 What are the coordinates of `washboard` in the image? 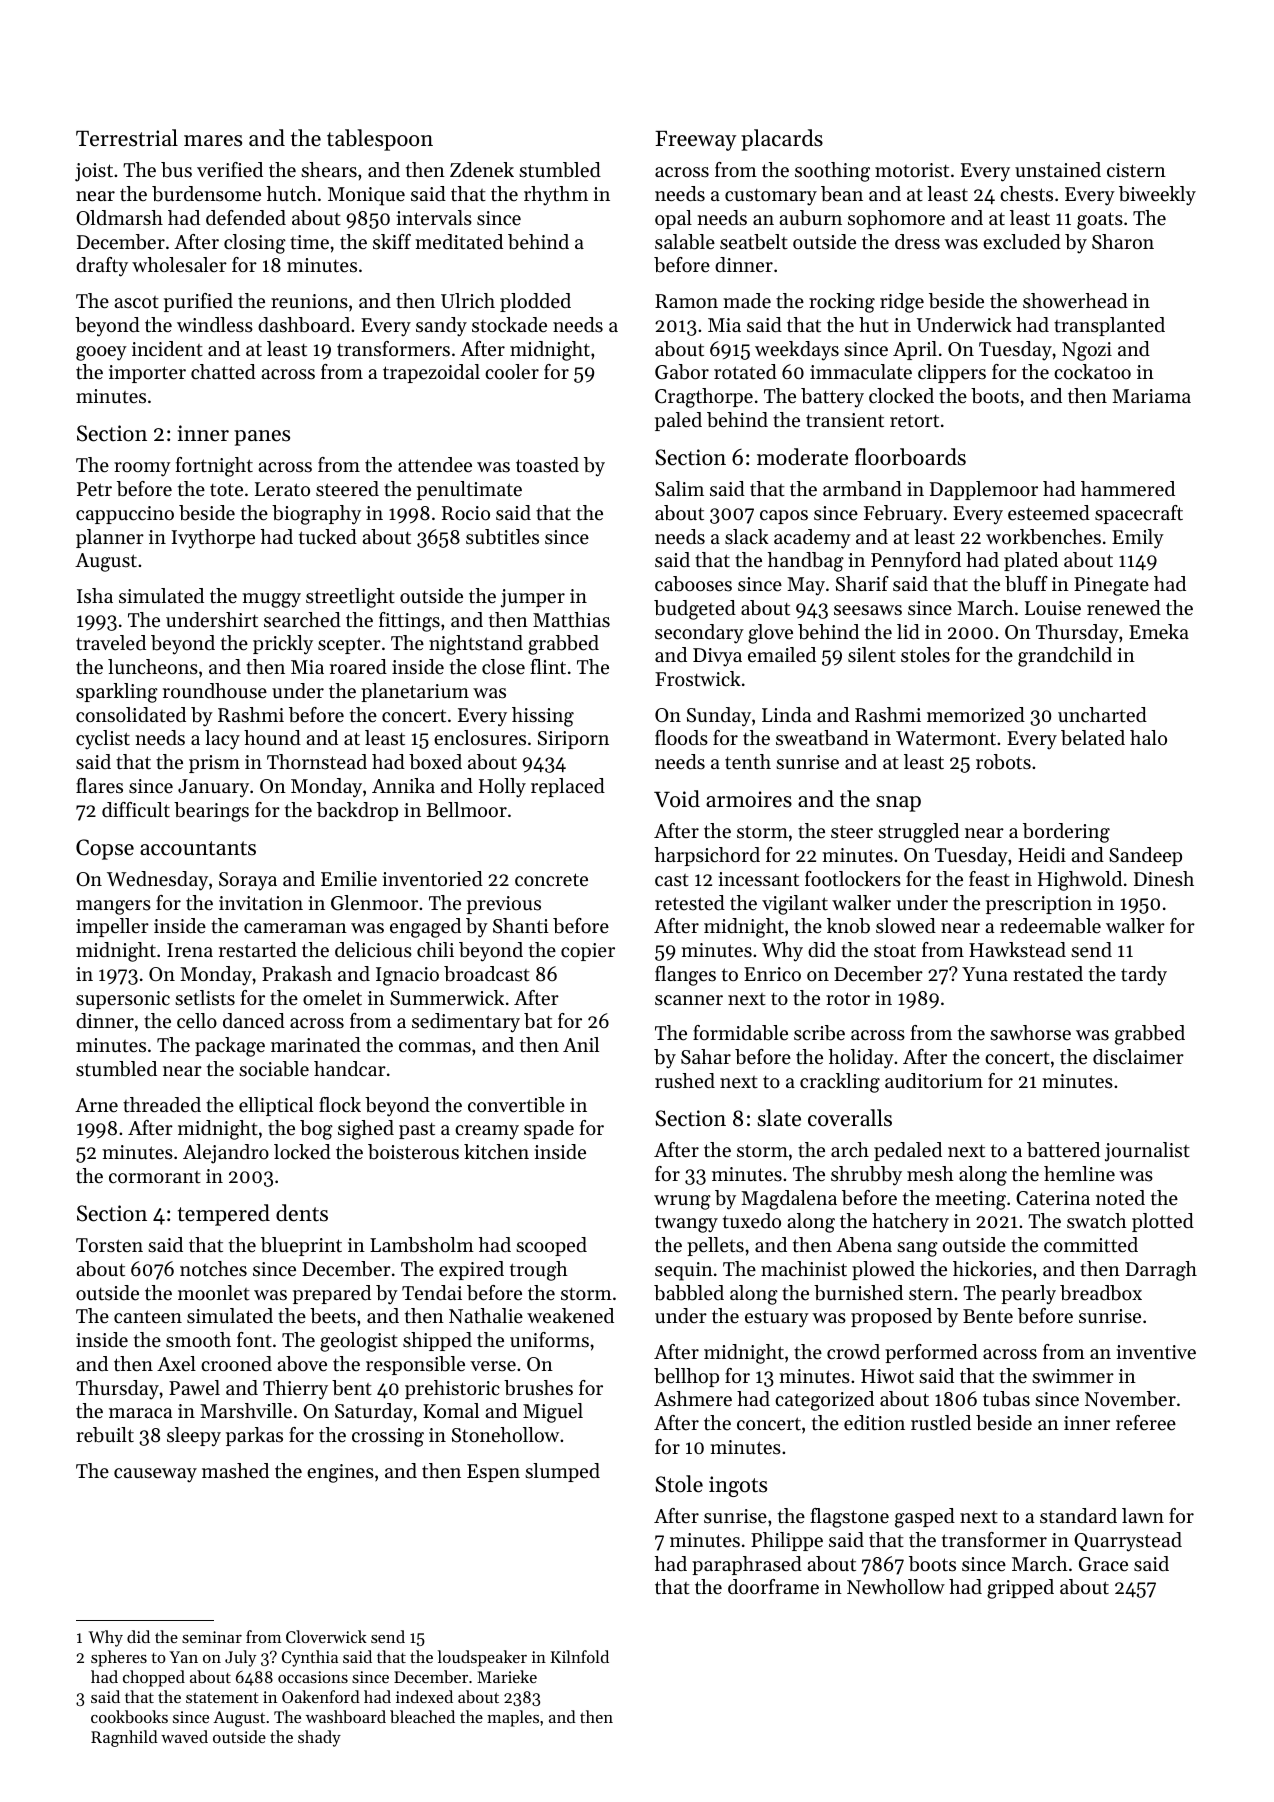 It's located at (346, 1716).
